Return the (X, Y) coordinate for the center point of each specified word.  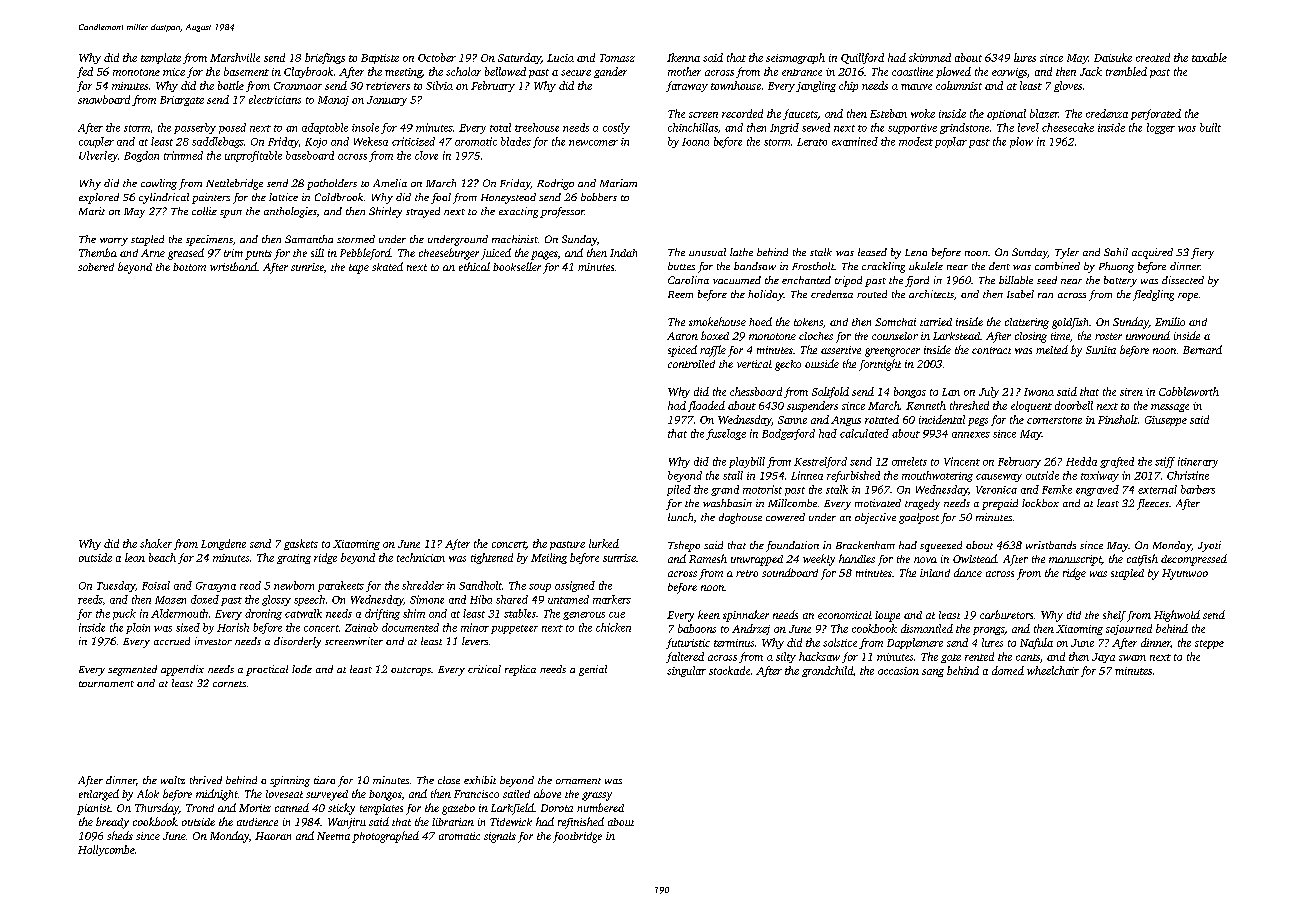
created (1153, 57)
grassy (597, 796)
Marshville (235, 57)
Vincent (962, 461)
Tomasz (617, 58)
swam (1132, 658)
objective (875, 518)
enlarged (99, 795)
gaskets (301, 544)
